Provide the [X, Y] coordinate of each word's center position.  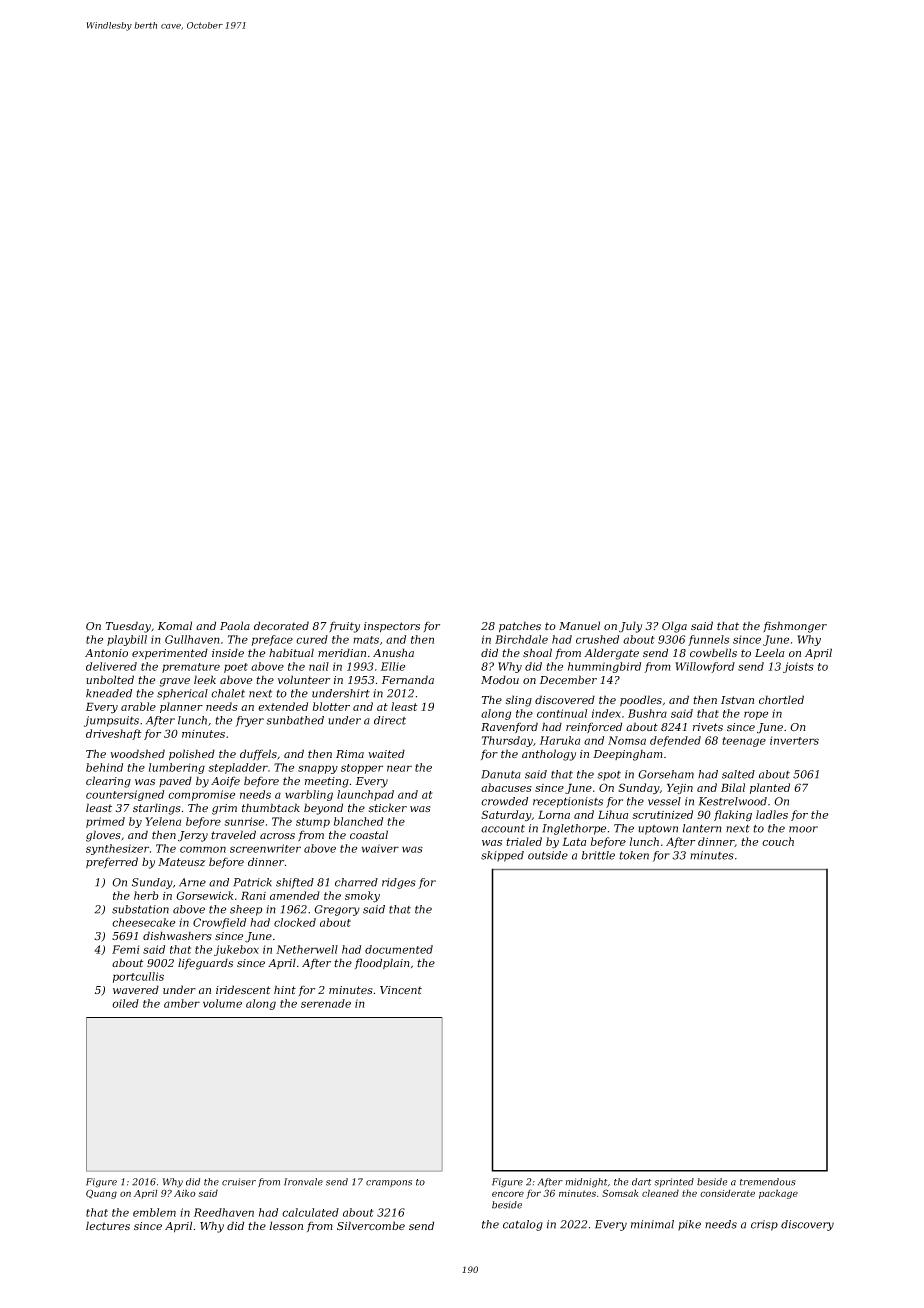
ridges [399, 883]
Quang [101, 1194]
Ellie [393, 666]
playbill [127, 640]
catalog [523, 1225]
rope [756, 715]
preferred [112, 862]
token [634, 855]
